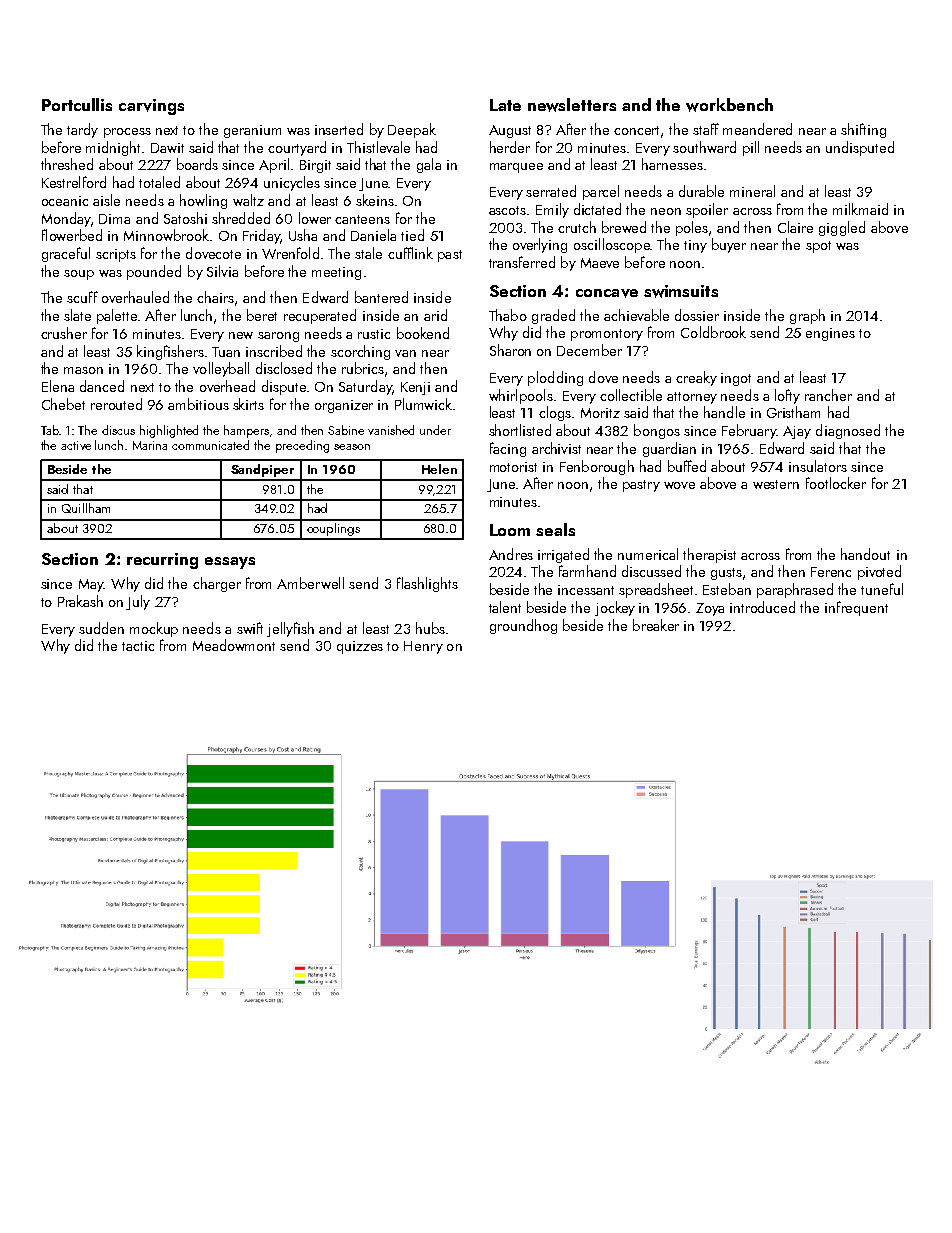 The image size is (952, 1233). I want to click on active, so click(76, 445).
